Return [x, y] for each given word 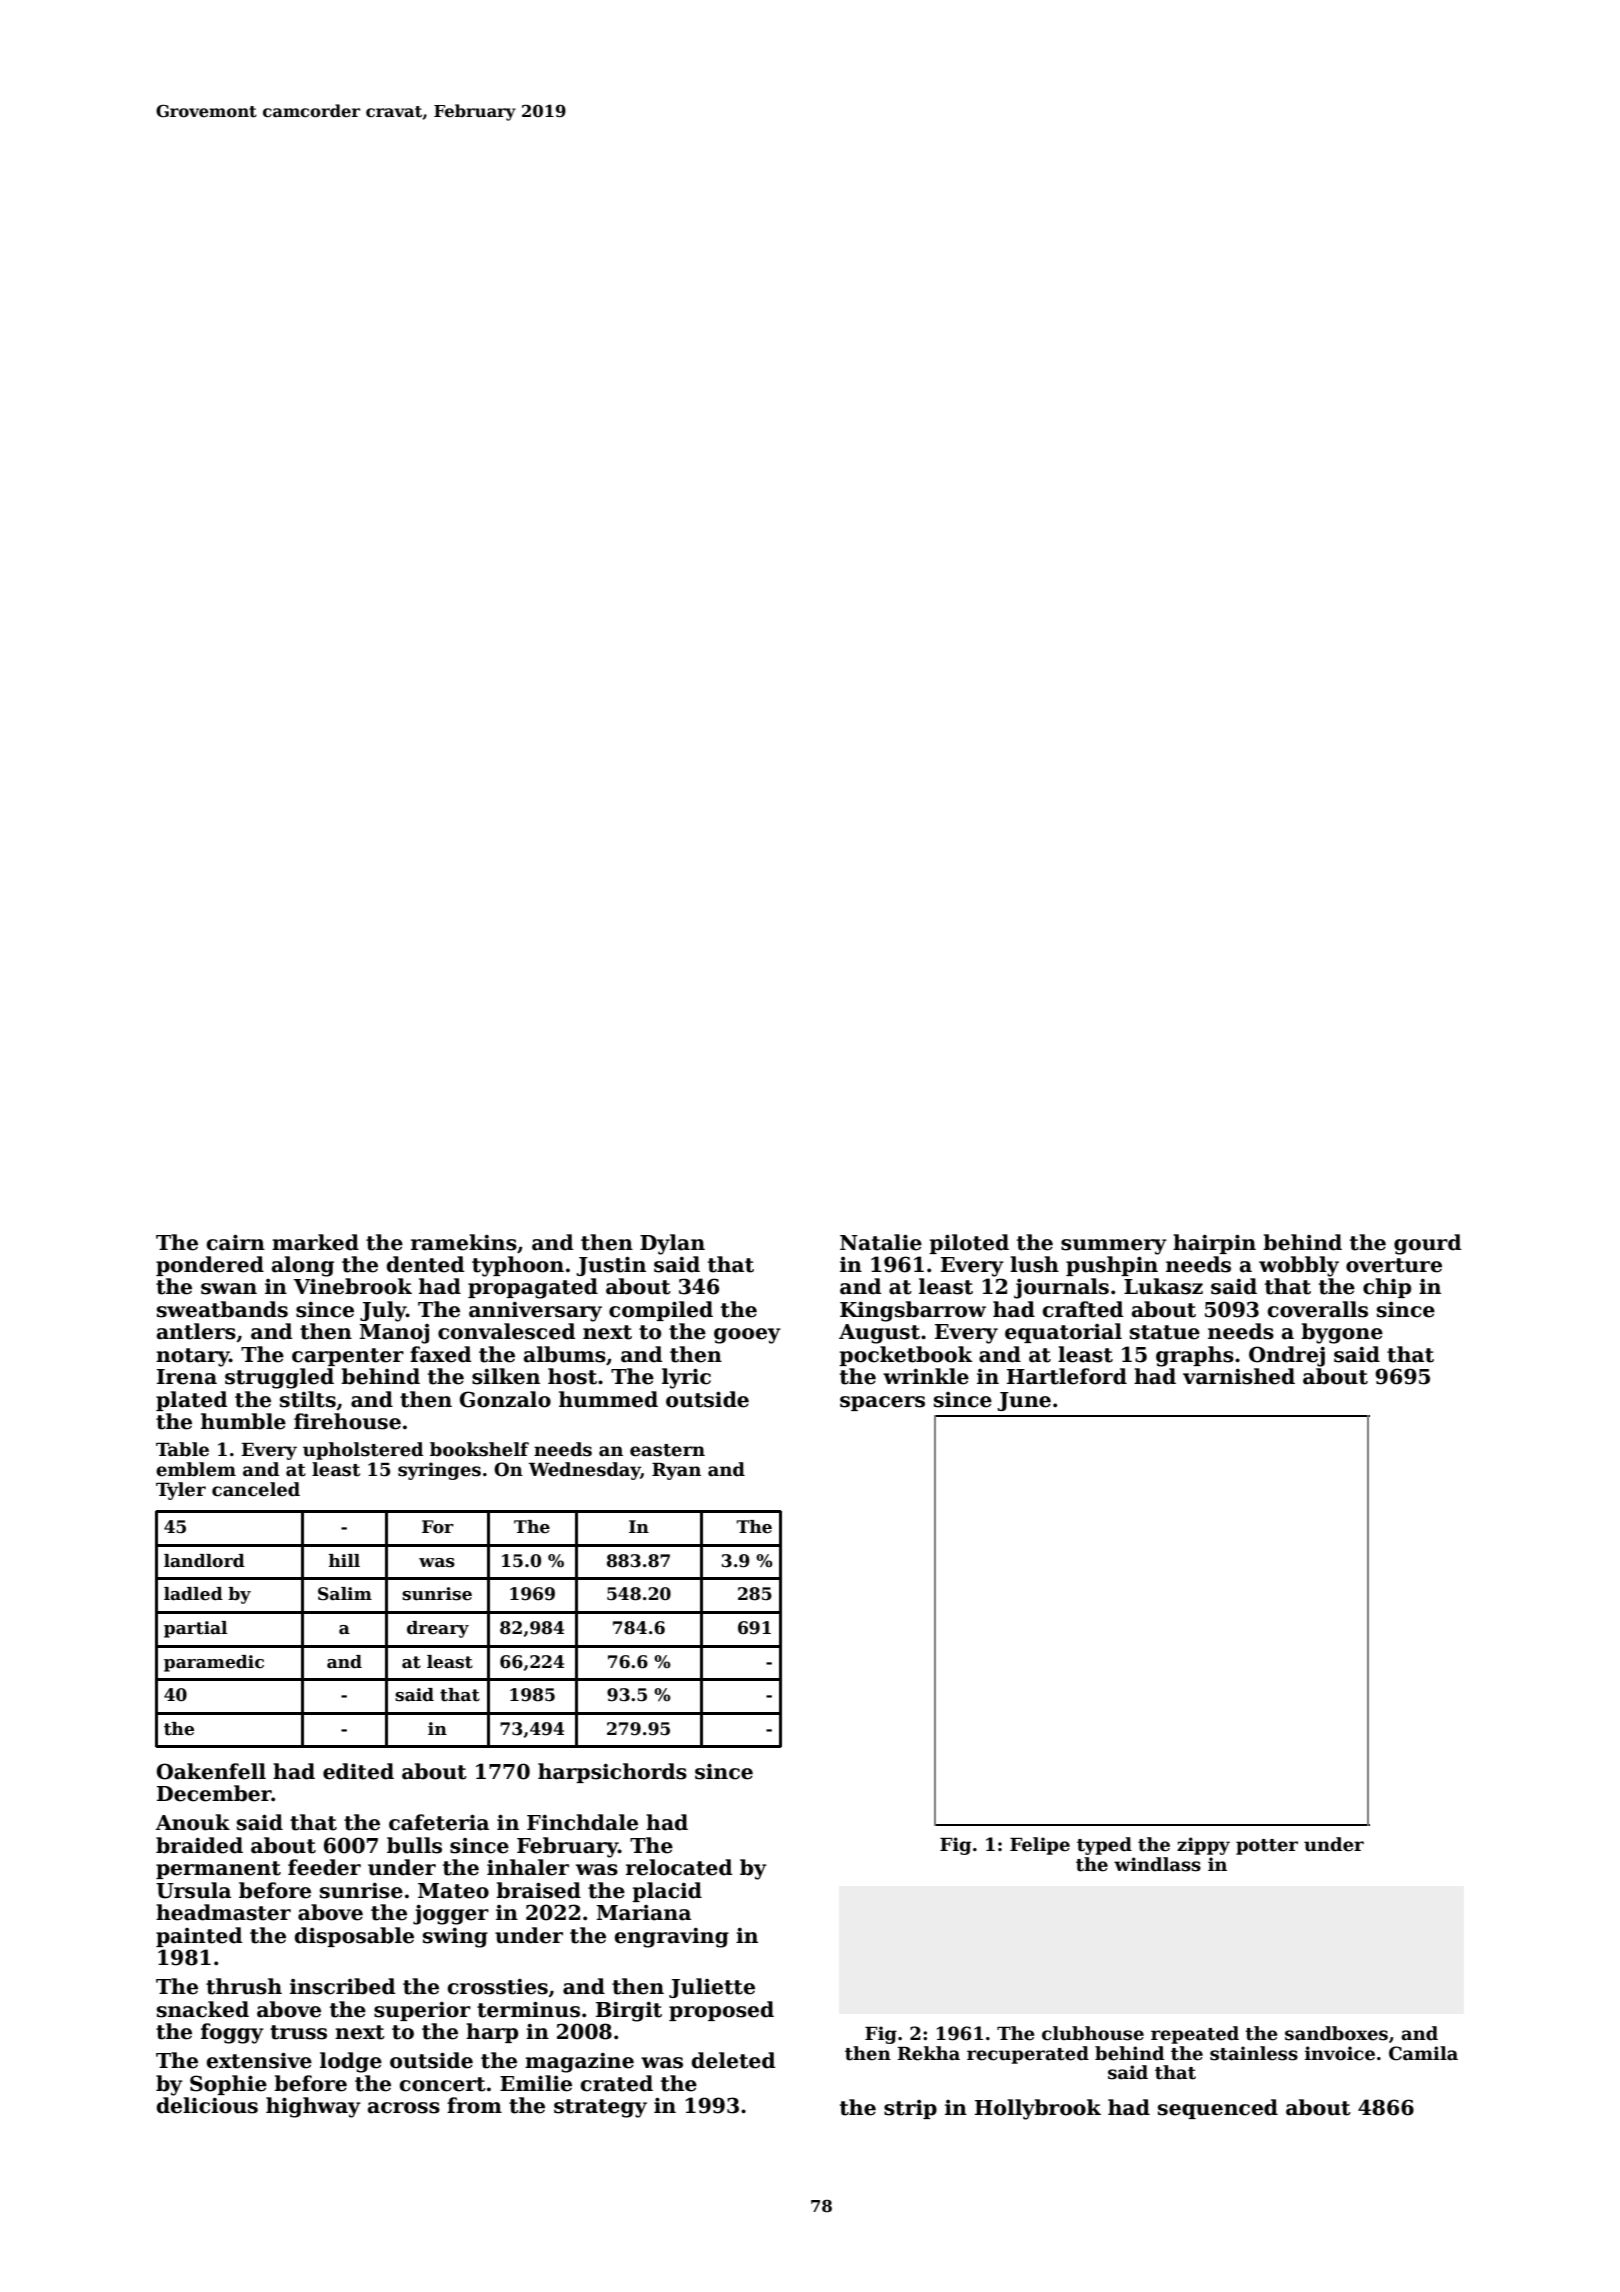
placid [667, 1892]
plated [191, 1401]
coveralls [1318, 1309]
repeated [1195, 2035]
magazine [579, 2063]
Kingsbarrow [913, 1311]
